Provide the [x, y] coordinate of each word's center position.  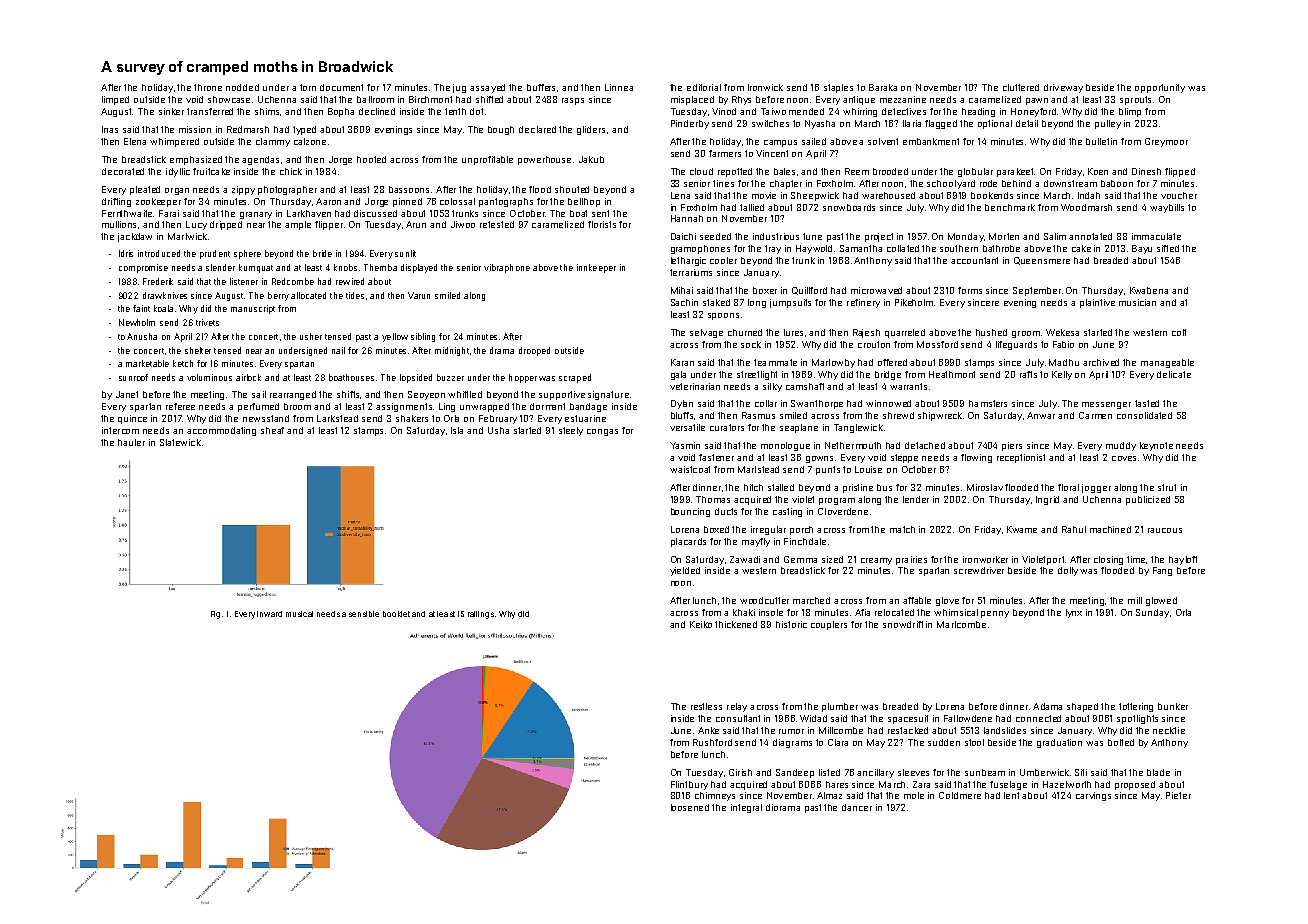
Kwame [1022, 529]
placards [688, 542]
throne [208, 87]
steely [571, 431]
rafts [1028, 374]
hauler [131, 442]
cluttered [1021, 87]
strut [1167, 487]
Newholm [137, 322]
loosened [690, 807]
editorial [704, 87]
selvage [706, 333]
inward [269, 614]
